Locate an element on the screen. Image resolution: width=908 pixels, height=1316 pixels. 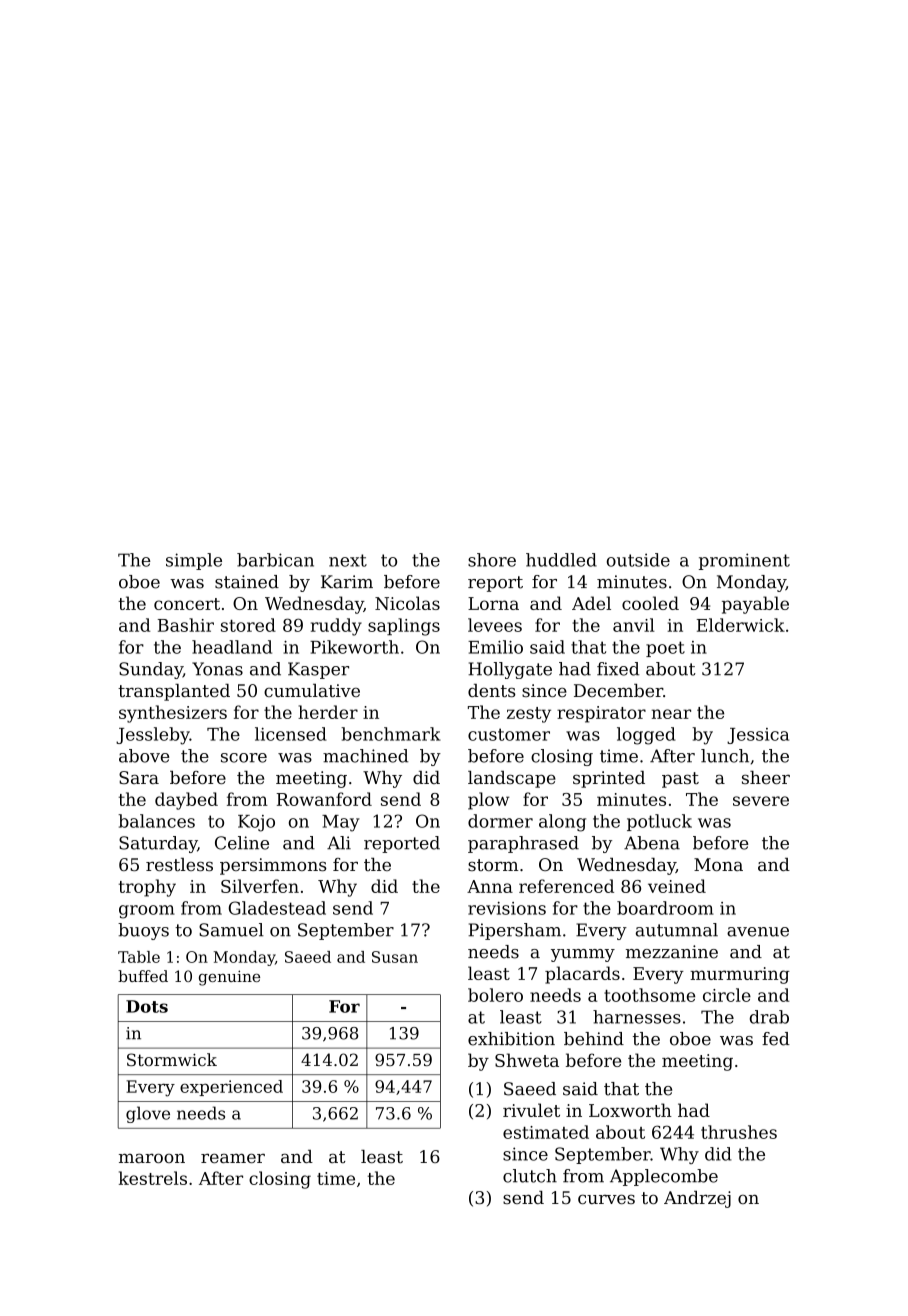
Gladestead is located at coordinates (277, 908).
